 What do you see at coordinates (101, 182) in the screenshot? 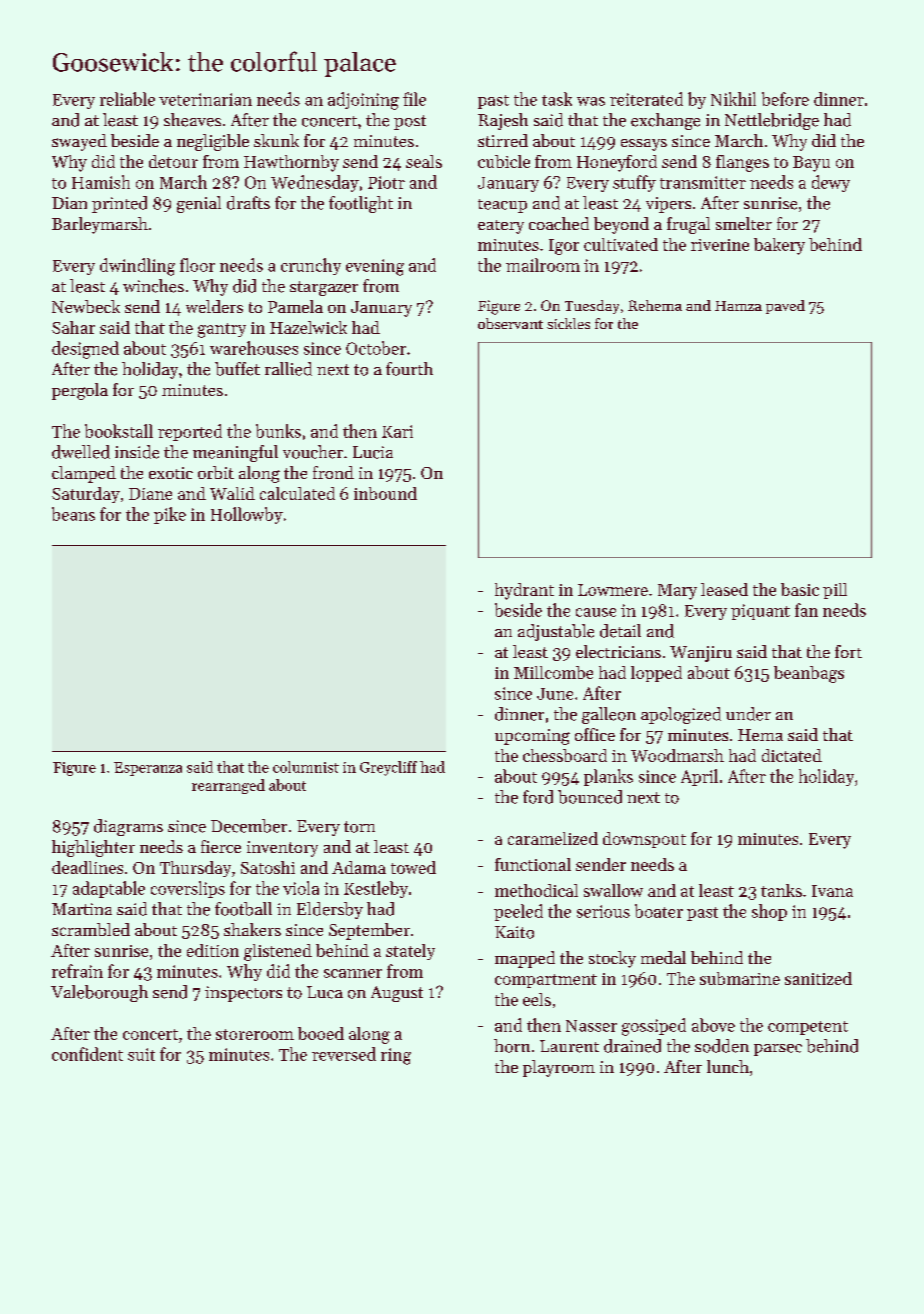
I see `Hamish` at bounding box center [101, 182].
